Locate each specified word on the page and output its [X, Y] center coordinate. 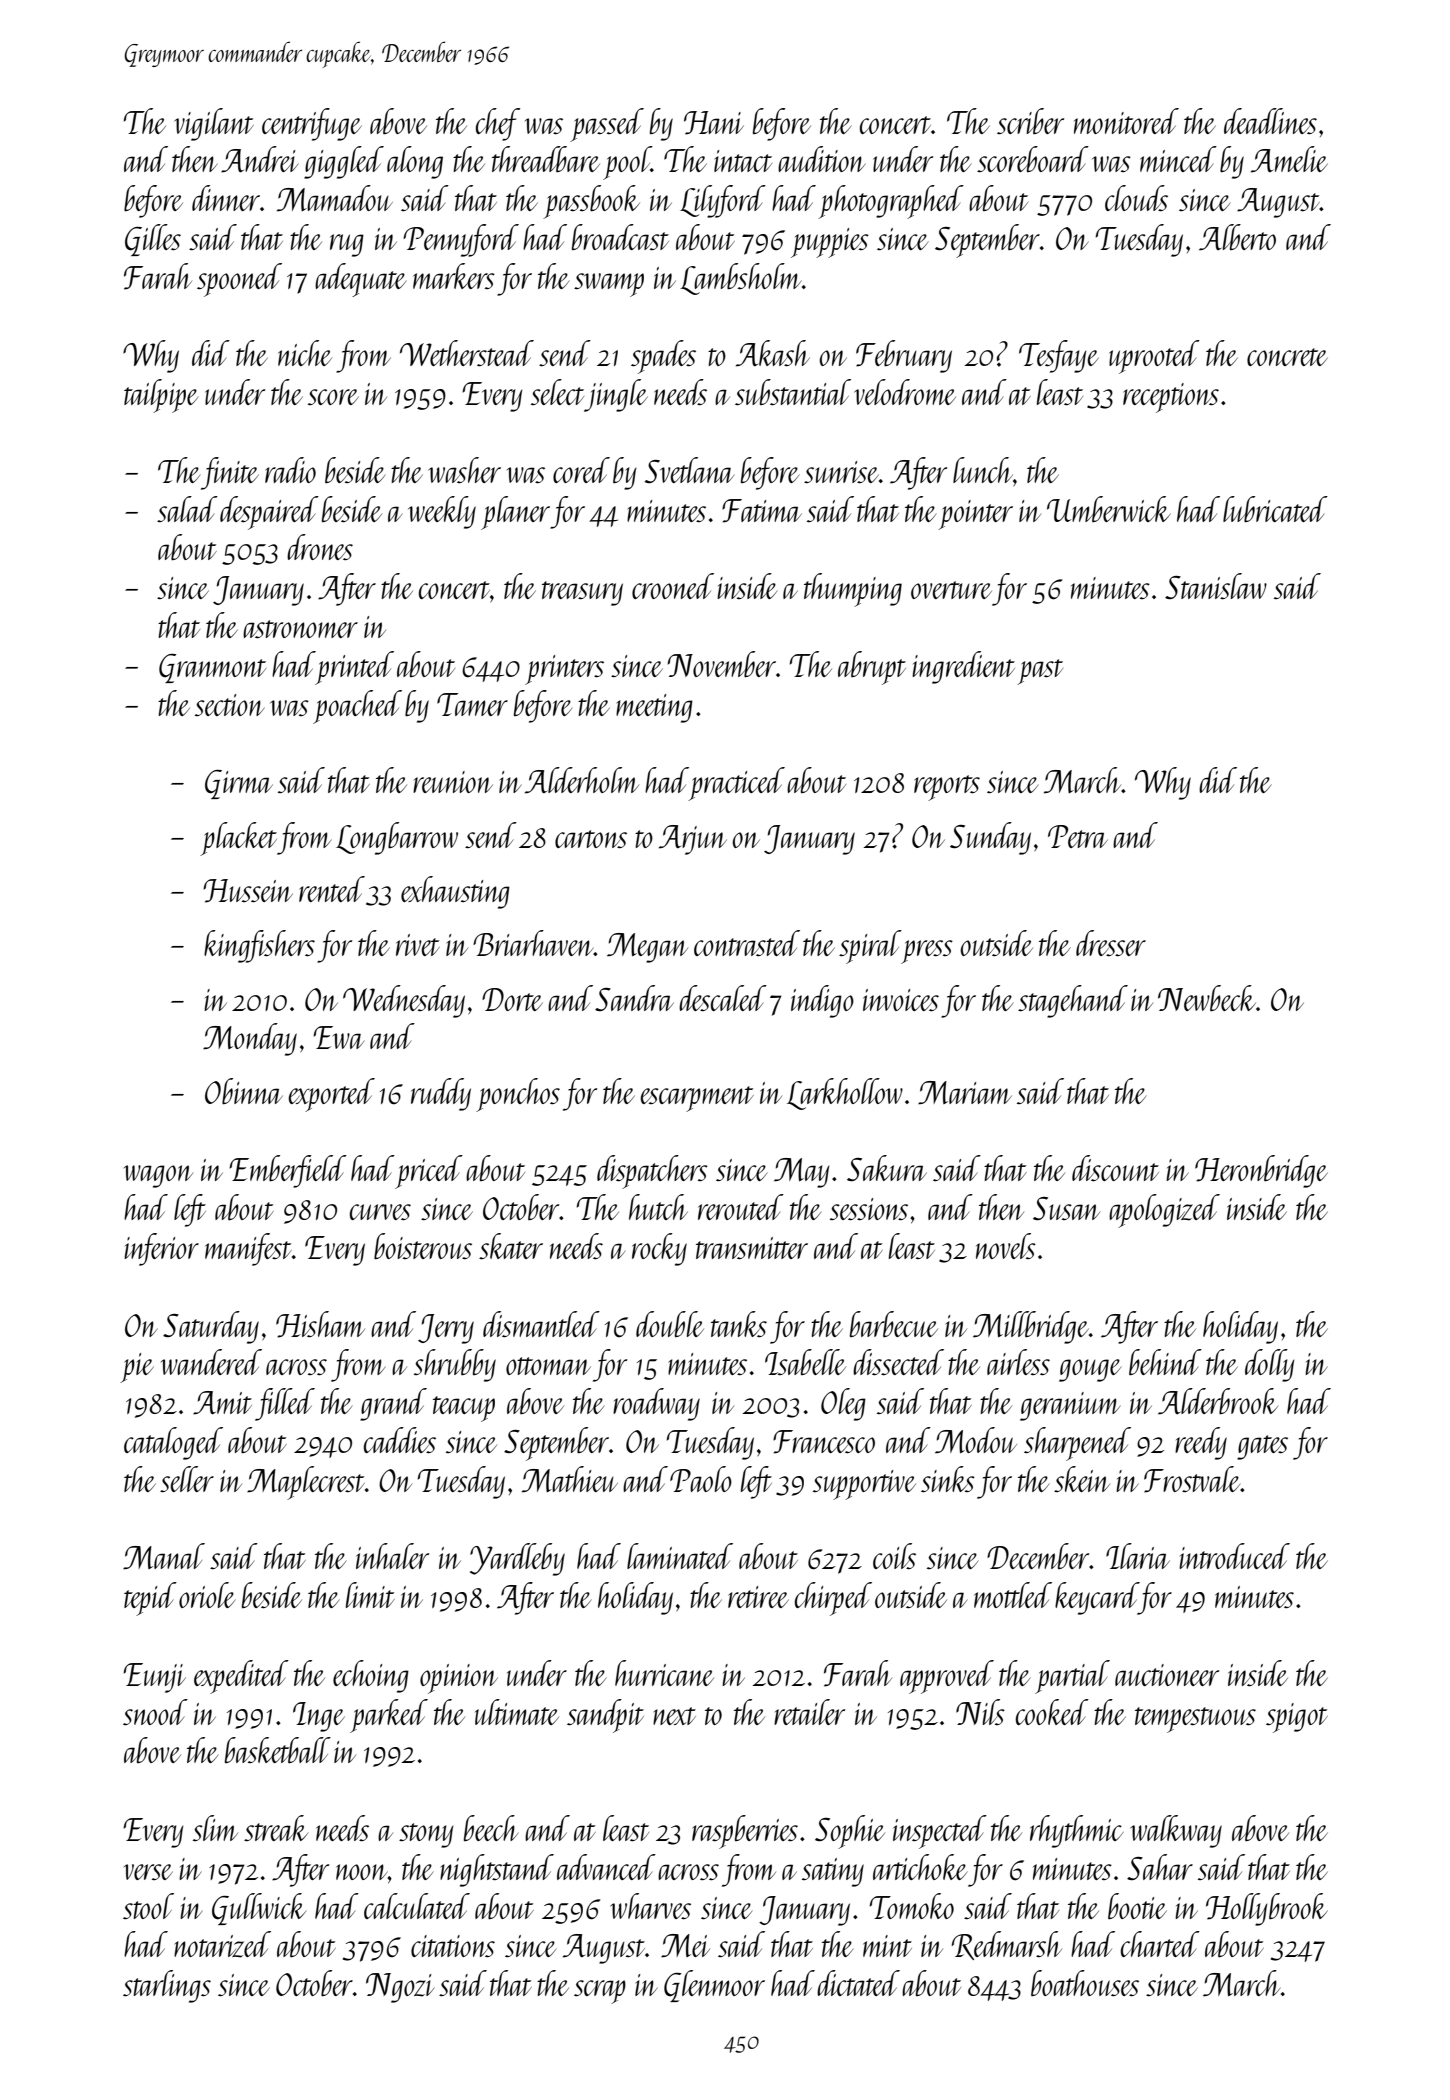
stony [426, 1835]
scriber [1030, 121]
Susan [1066, 1209]
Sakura [887, 1168]
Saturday [211, 1327]
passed [607, 125]
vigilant [214, 124]
